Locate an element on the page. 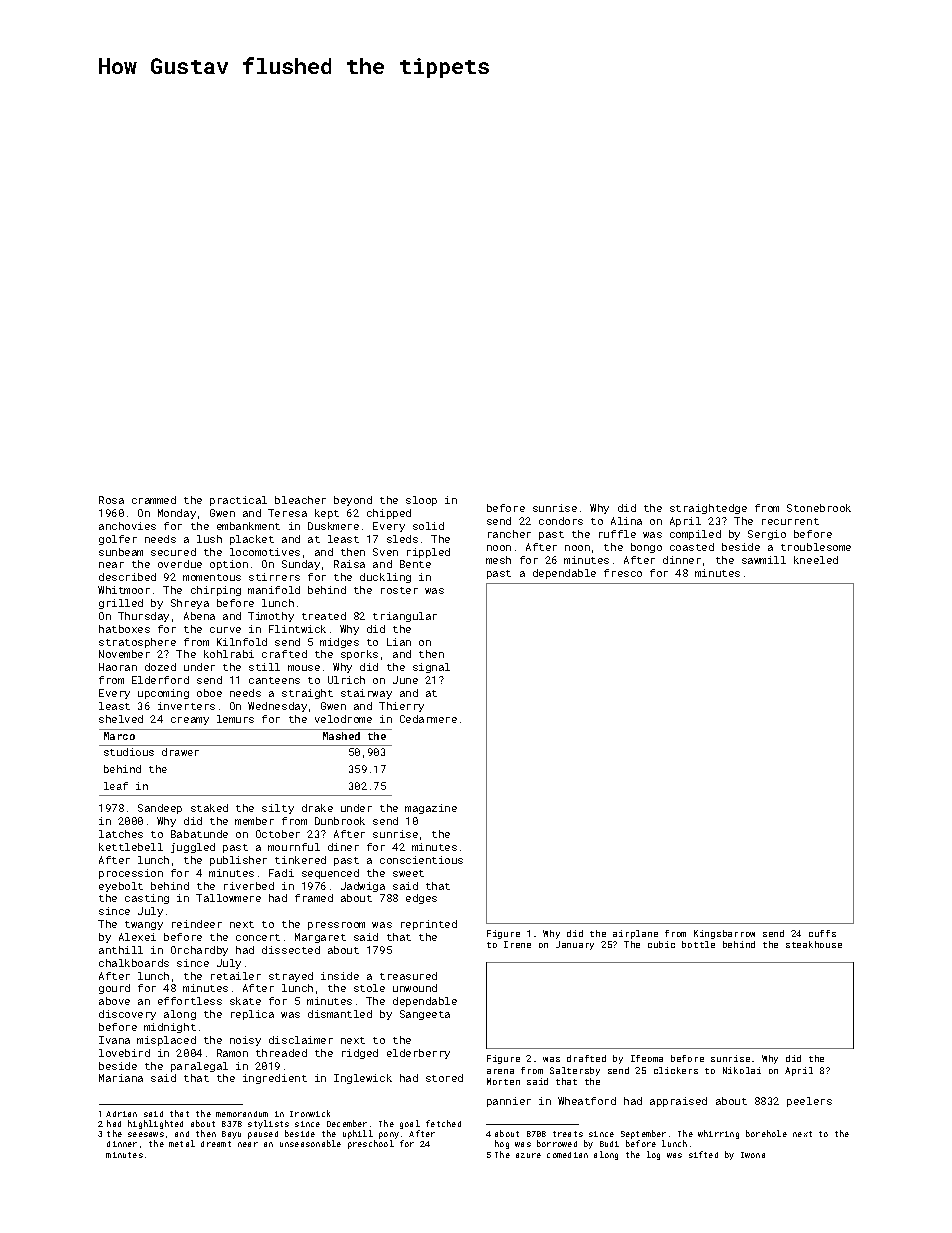 This page has width=952, height=1233. sunbeam is located at coordinates (121, 552).
